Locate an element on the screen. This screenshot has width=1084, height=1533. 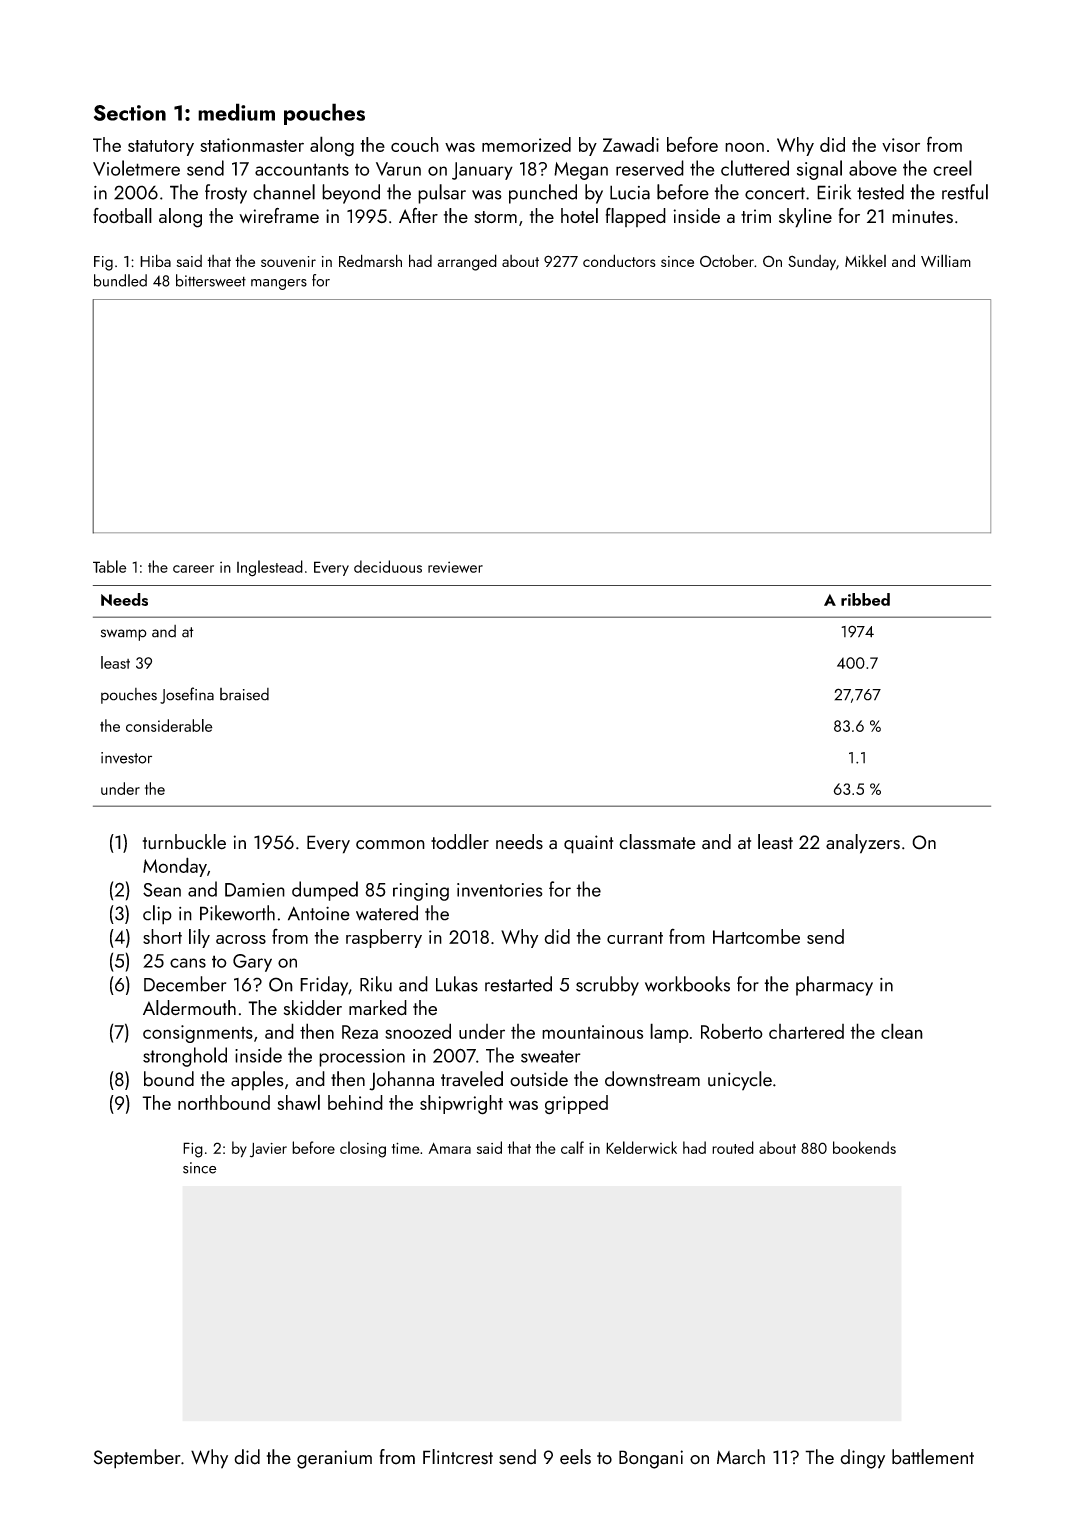
reviewer is located at coordinates (455, 567).
